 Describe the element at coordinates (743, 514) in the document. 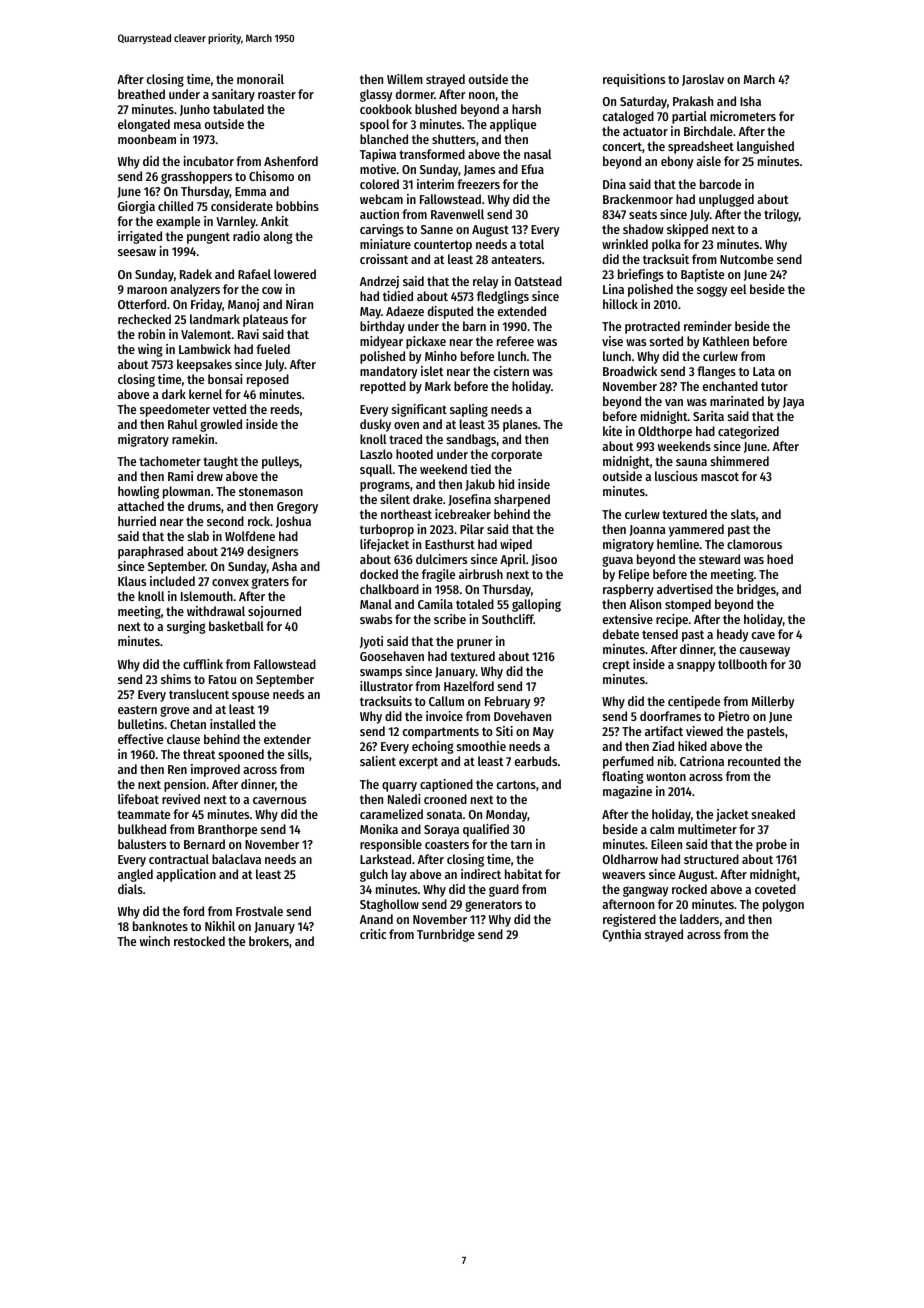

I see `slats` at that location.
